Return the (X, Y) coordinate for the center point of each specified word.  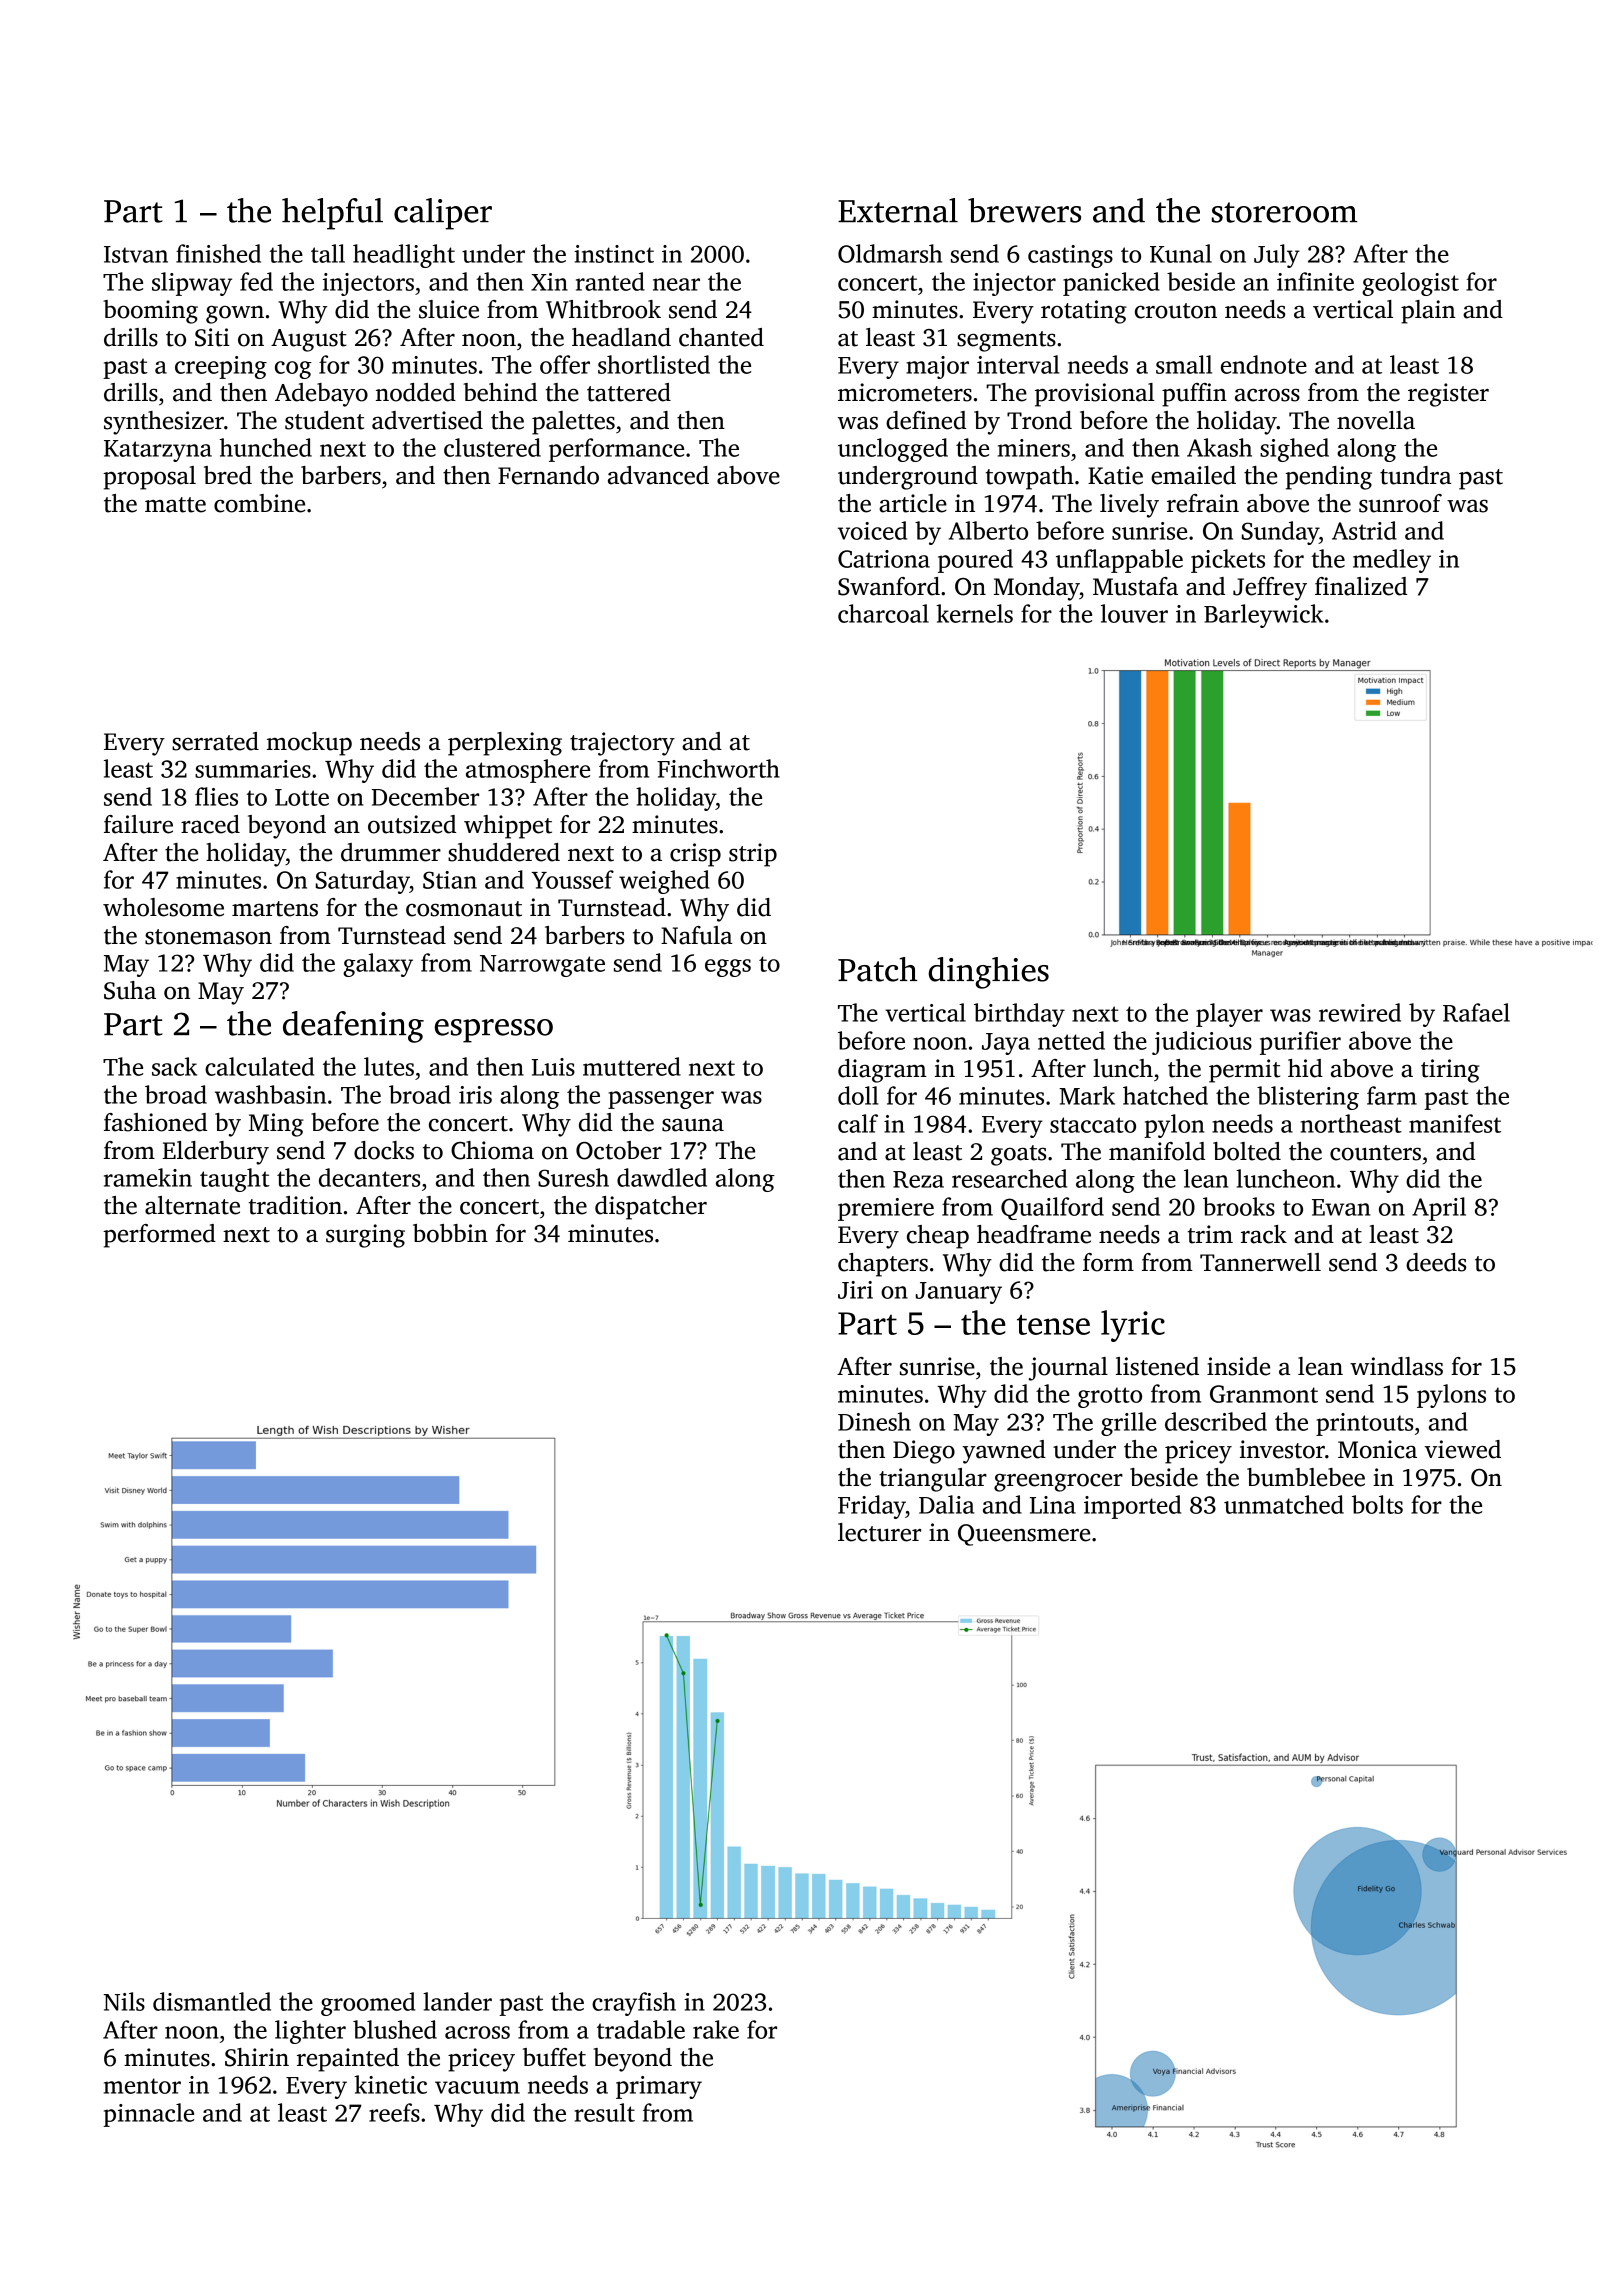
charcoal (883, 613)
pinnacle (148, 2115)
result (604, 2112)
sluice (449, 309)
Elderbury (216, 1153)
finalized (1361, 586)
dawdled (662, 1177)
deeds (1436, 1262)
